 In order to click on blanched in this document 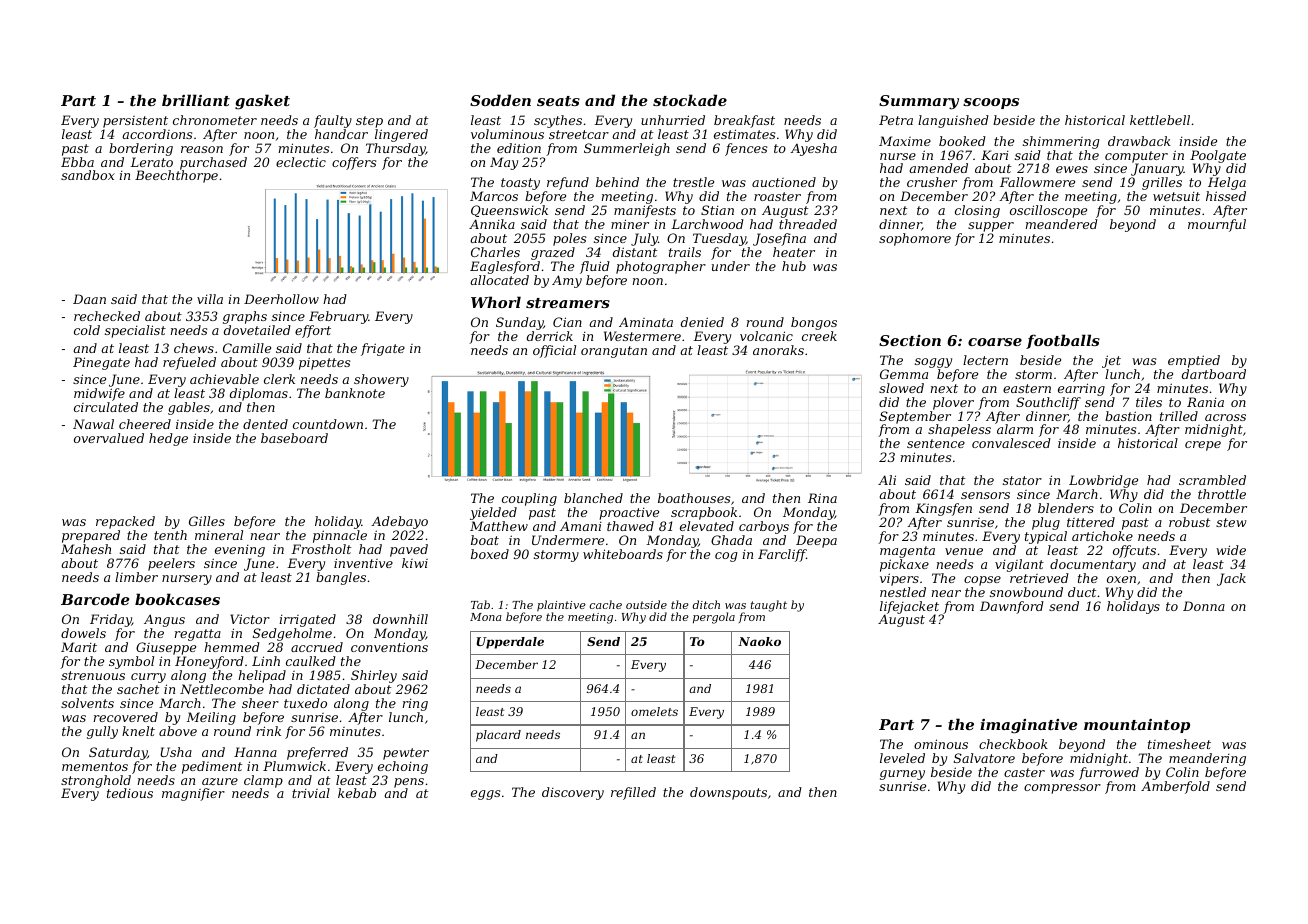, I will do `click(593, 498)`.
